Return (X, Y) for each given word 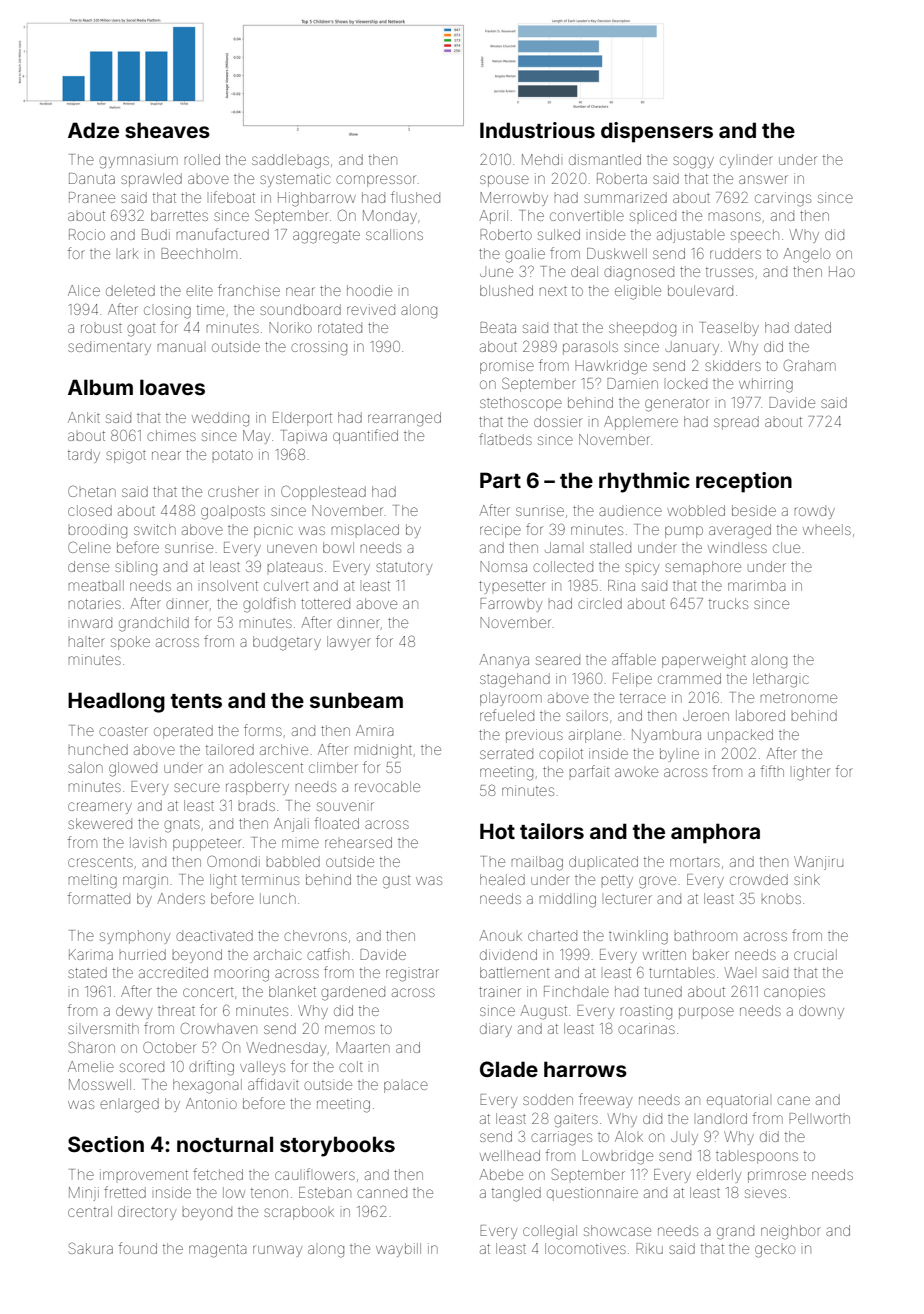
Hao (842, 271)
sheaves (167, 130)
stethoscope (521, 404)
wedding (220, 420)
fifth (772, 771)
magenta (218, 1251)
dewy (134, 1012)
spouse (504, 181)
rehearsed (358, 842)
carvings (783, 199)
